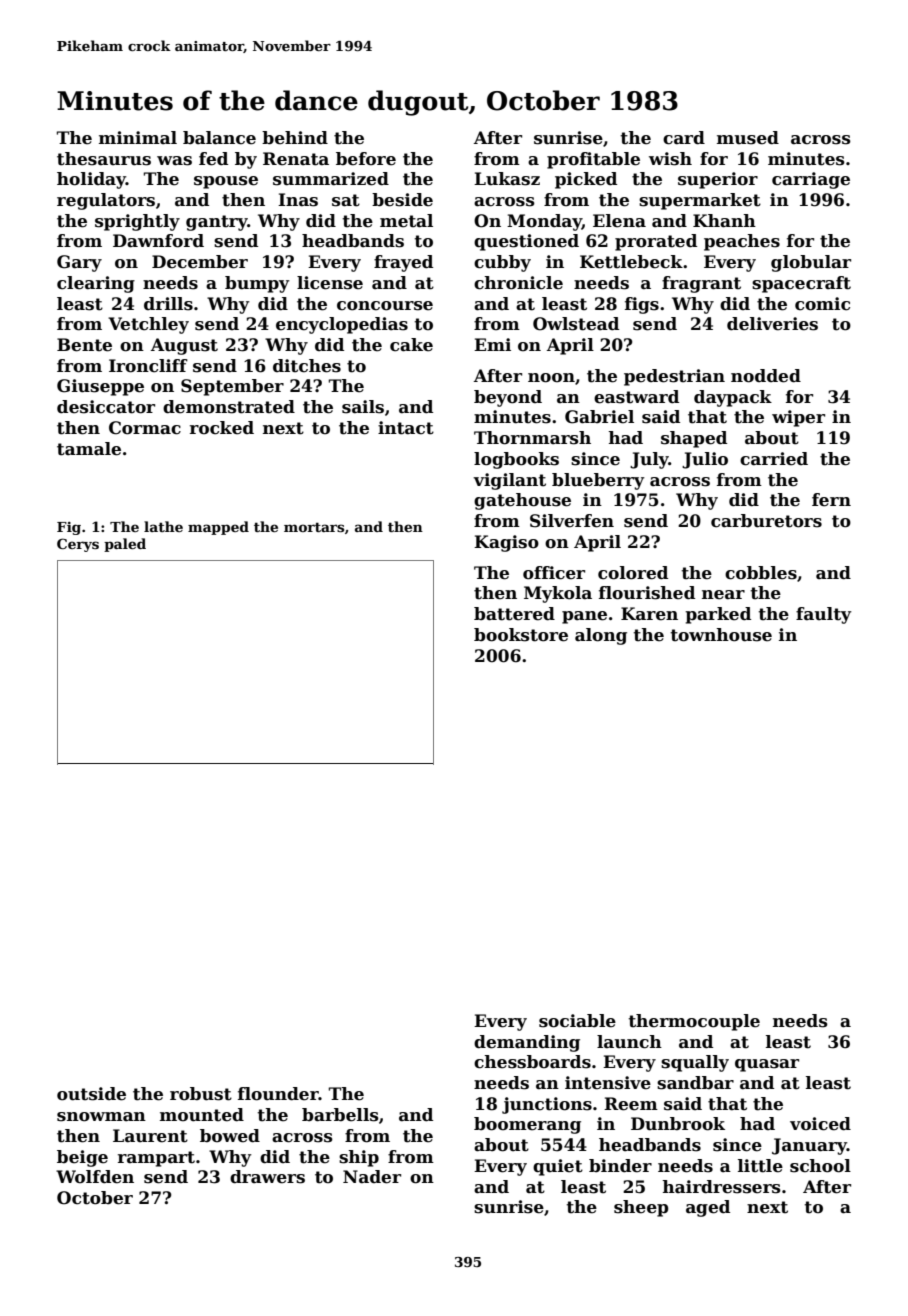 The width and height of the image is (908, 1316). What do you see at coordinates (521, 635) in the image?
I see `bookstore` at bounding box center [521, 635].
